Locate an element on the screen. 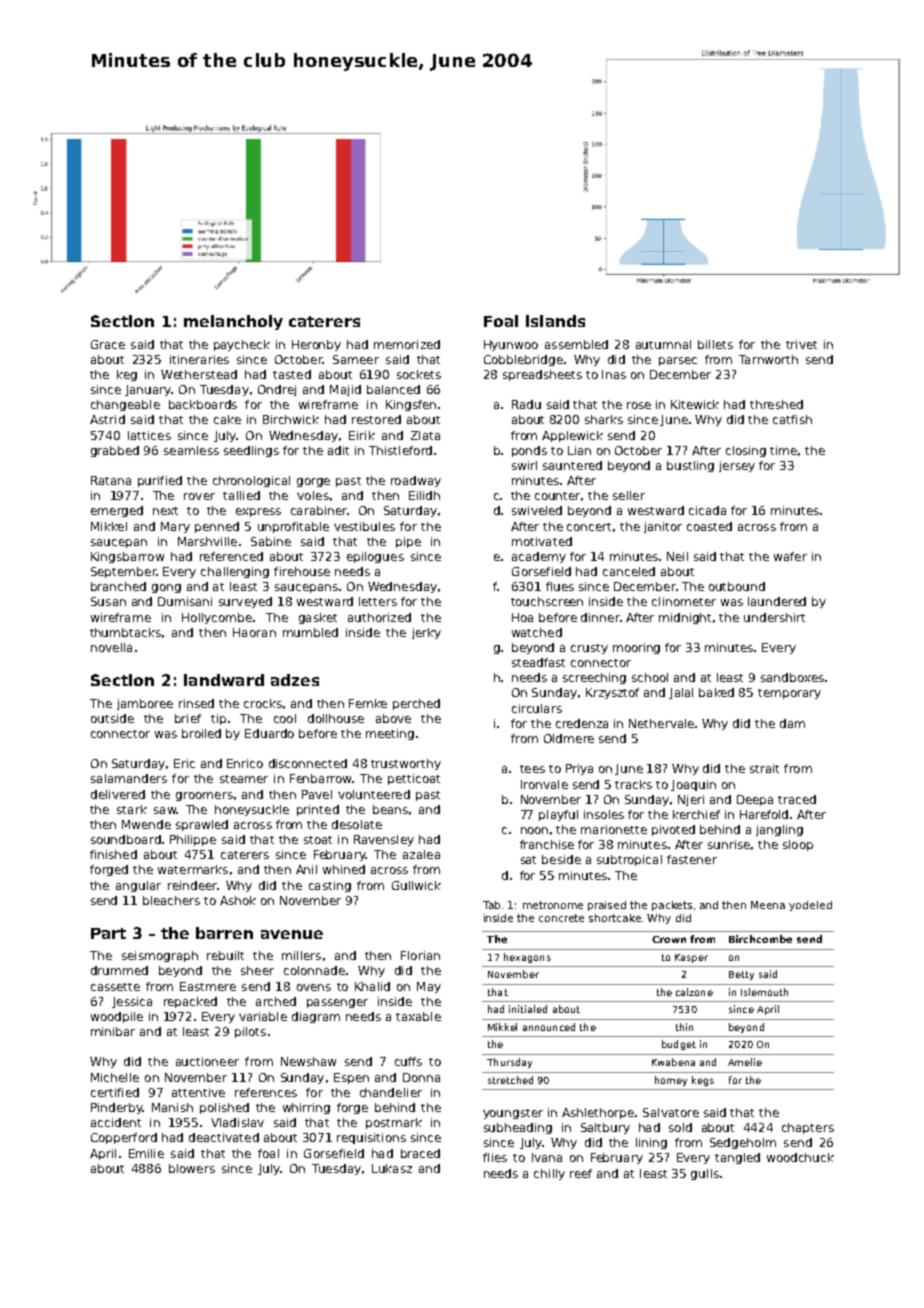 The width and height of the screenshot is (924, 1308). changeable is located at coordinates (125, 405).
